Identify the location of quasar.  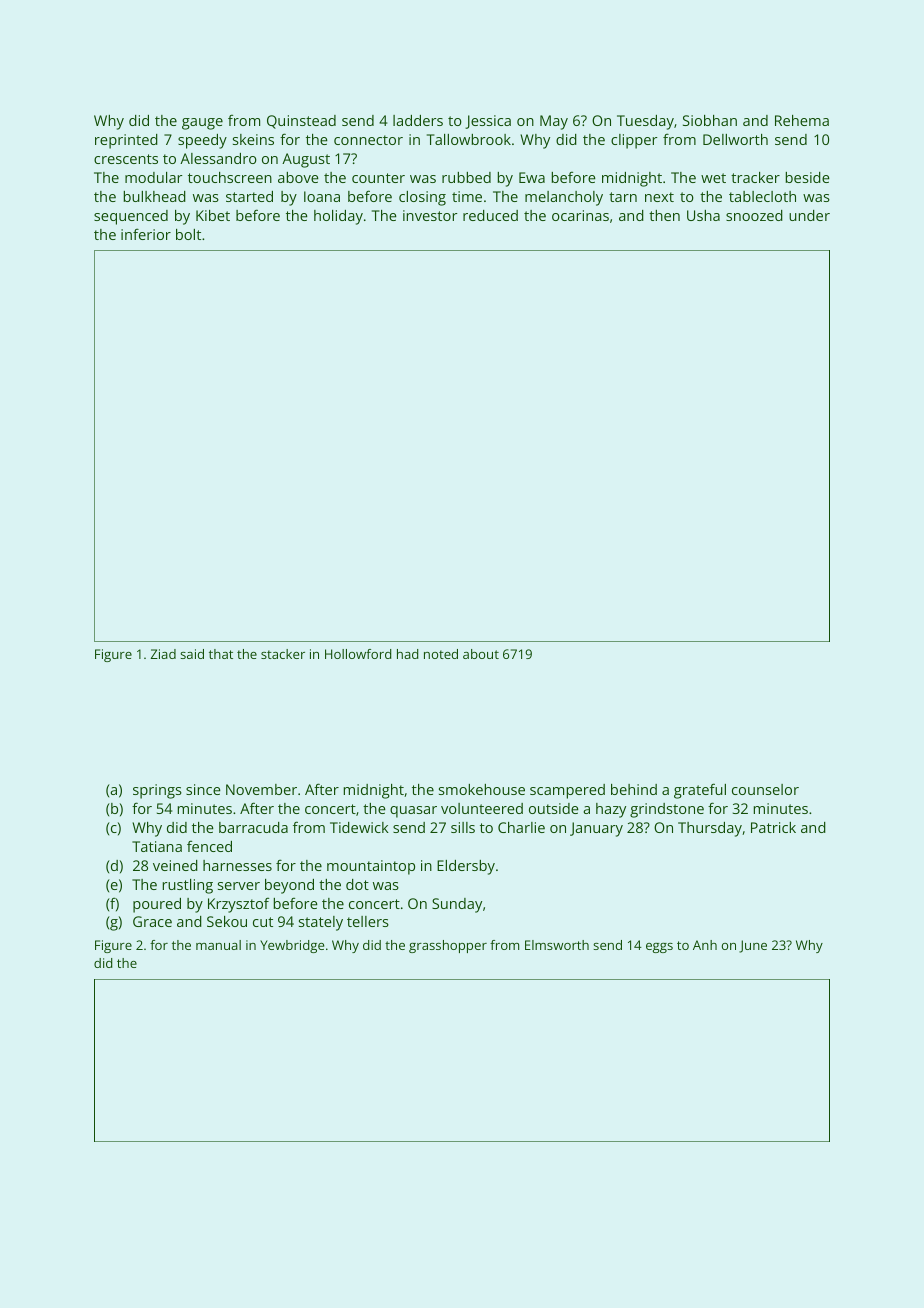
(413, 812).
